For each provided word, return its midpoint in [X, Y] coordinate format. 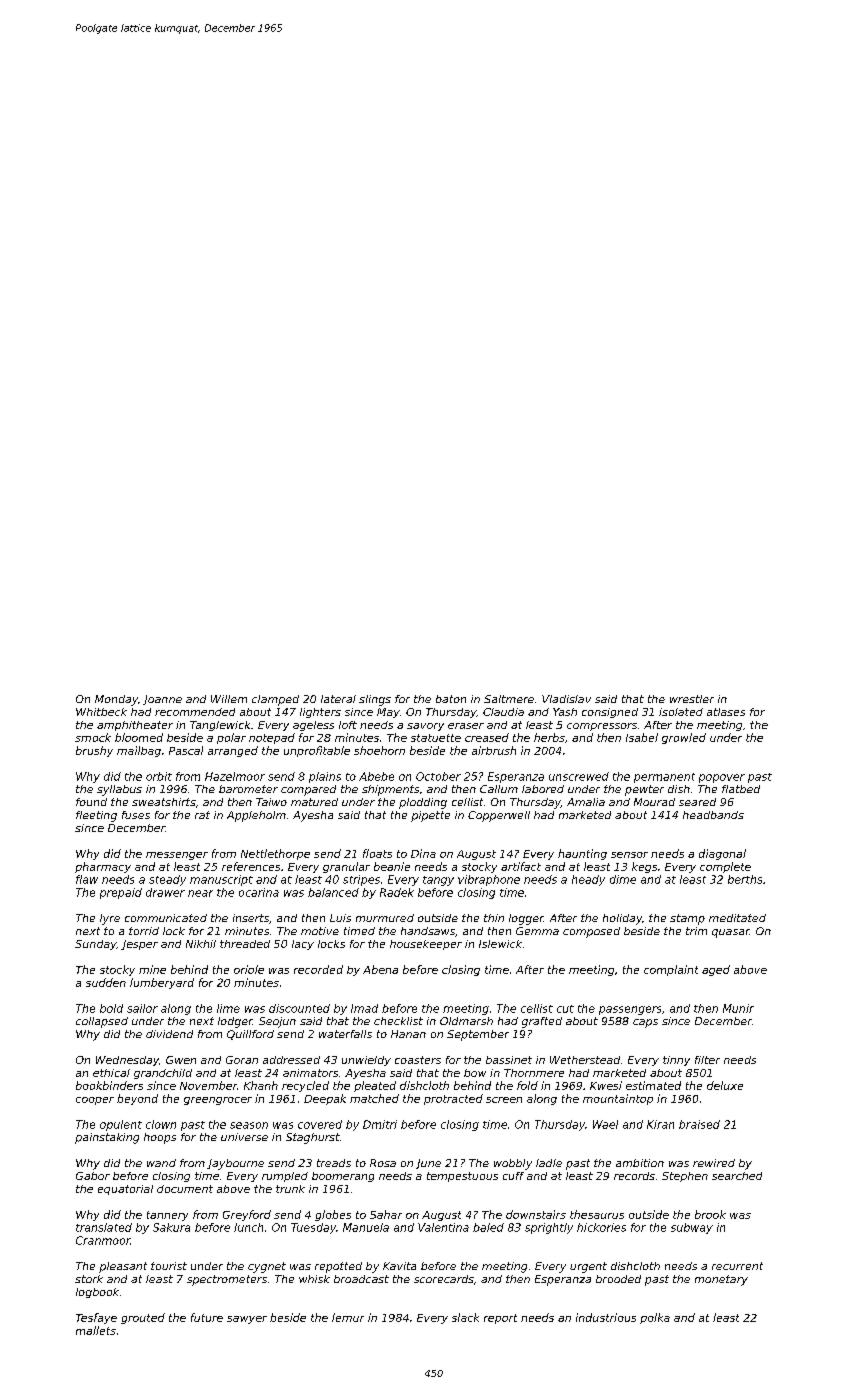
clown [161, 1124]
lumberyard [162, 983]
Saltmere [509, 699]
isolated [681, 712]
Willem [229, 699]
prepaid [121, 893]
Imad [364, 1008]
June [428, 1164]
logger [526, 919]
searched [737, 1176]
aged [716, 970]
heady [588, 880]
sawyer [247, 1320]
